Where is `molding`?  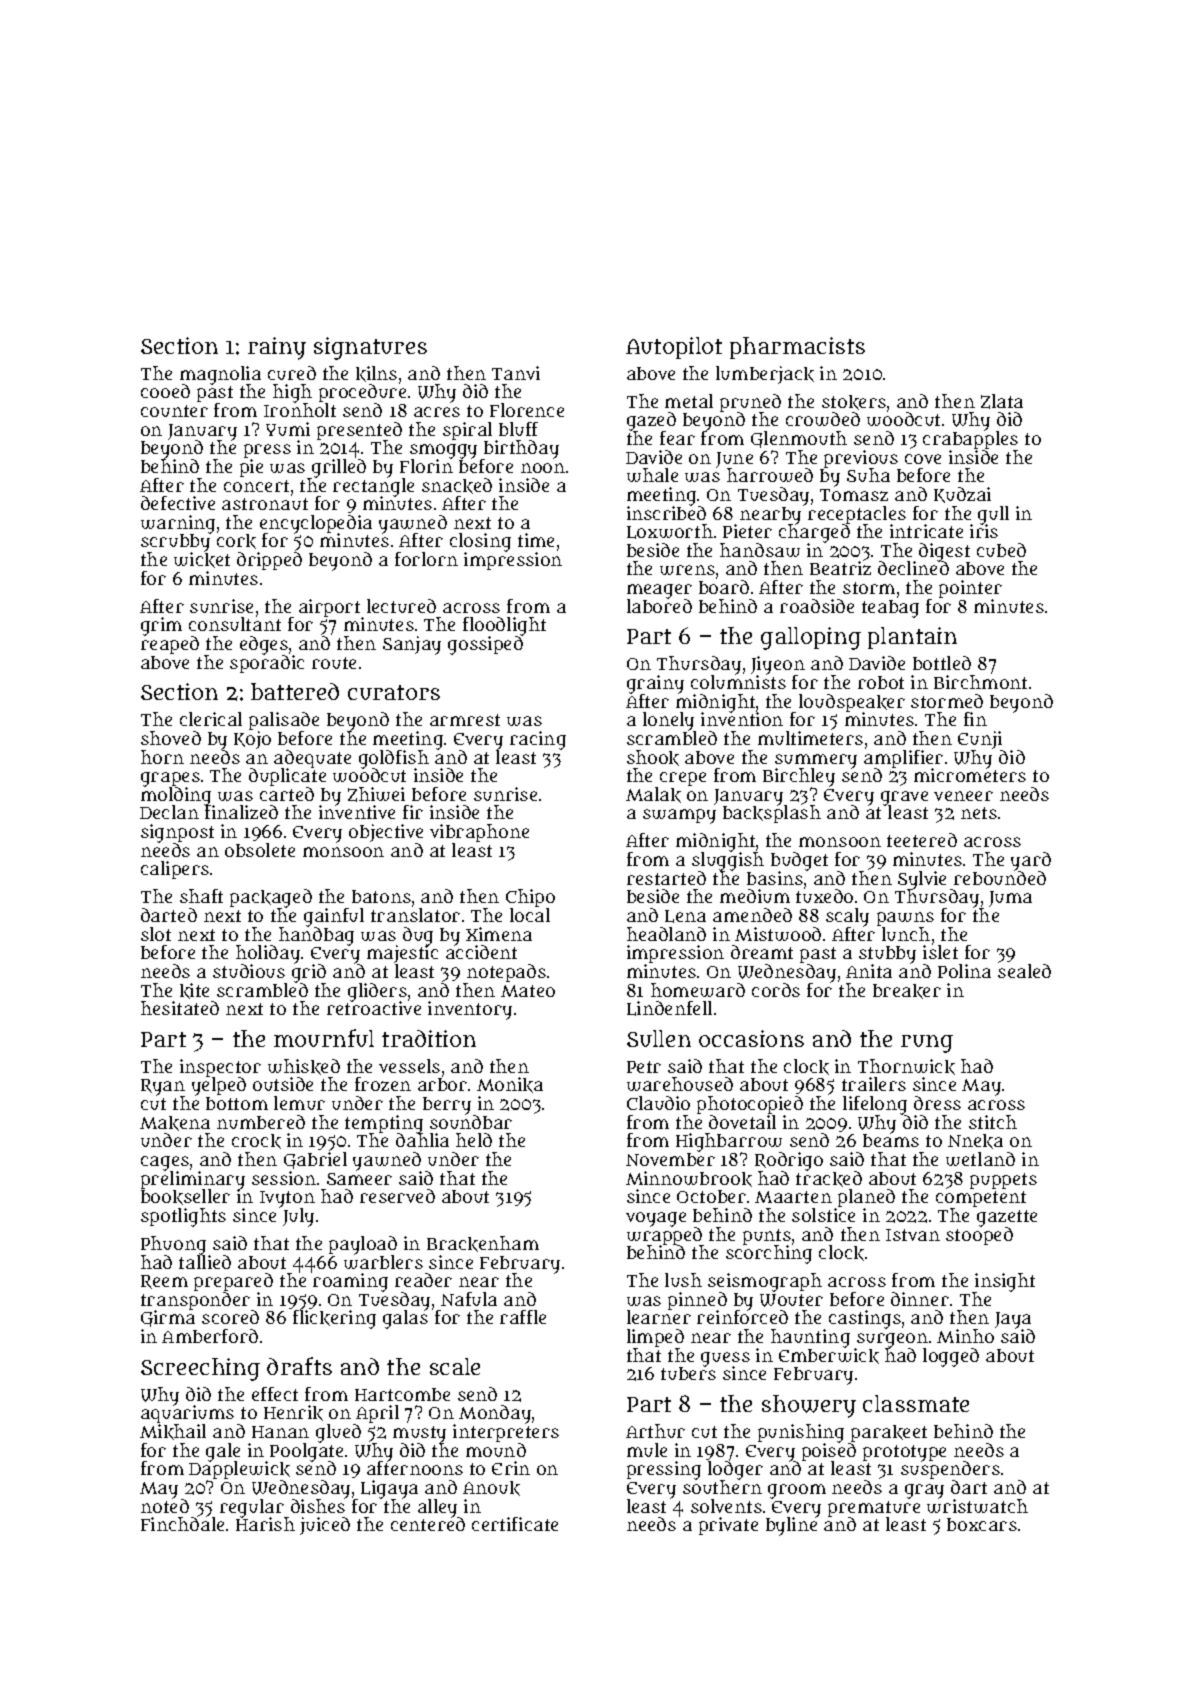
molding is located at coordinates (177, 796).
